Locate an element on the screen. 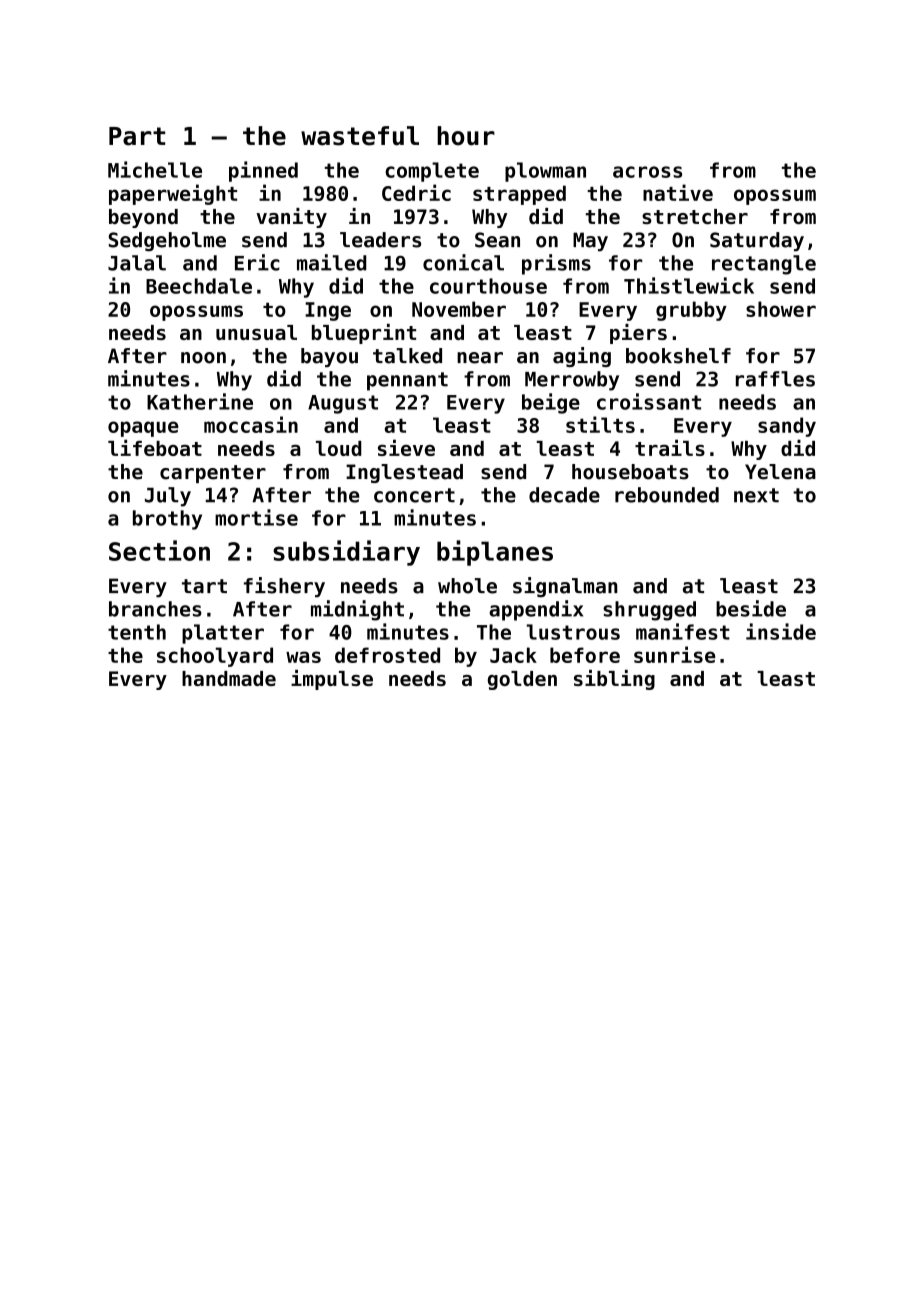 The image size is (924, 1311). across is located at coordinates (647, 172).
